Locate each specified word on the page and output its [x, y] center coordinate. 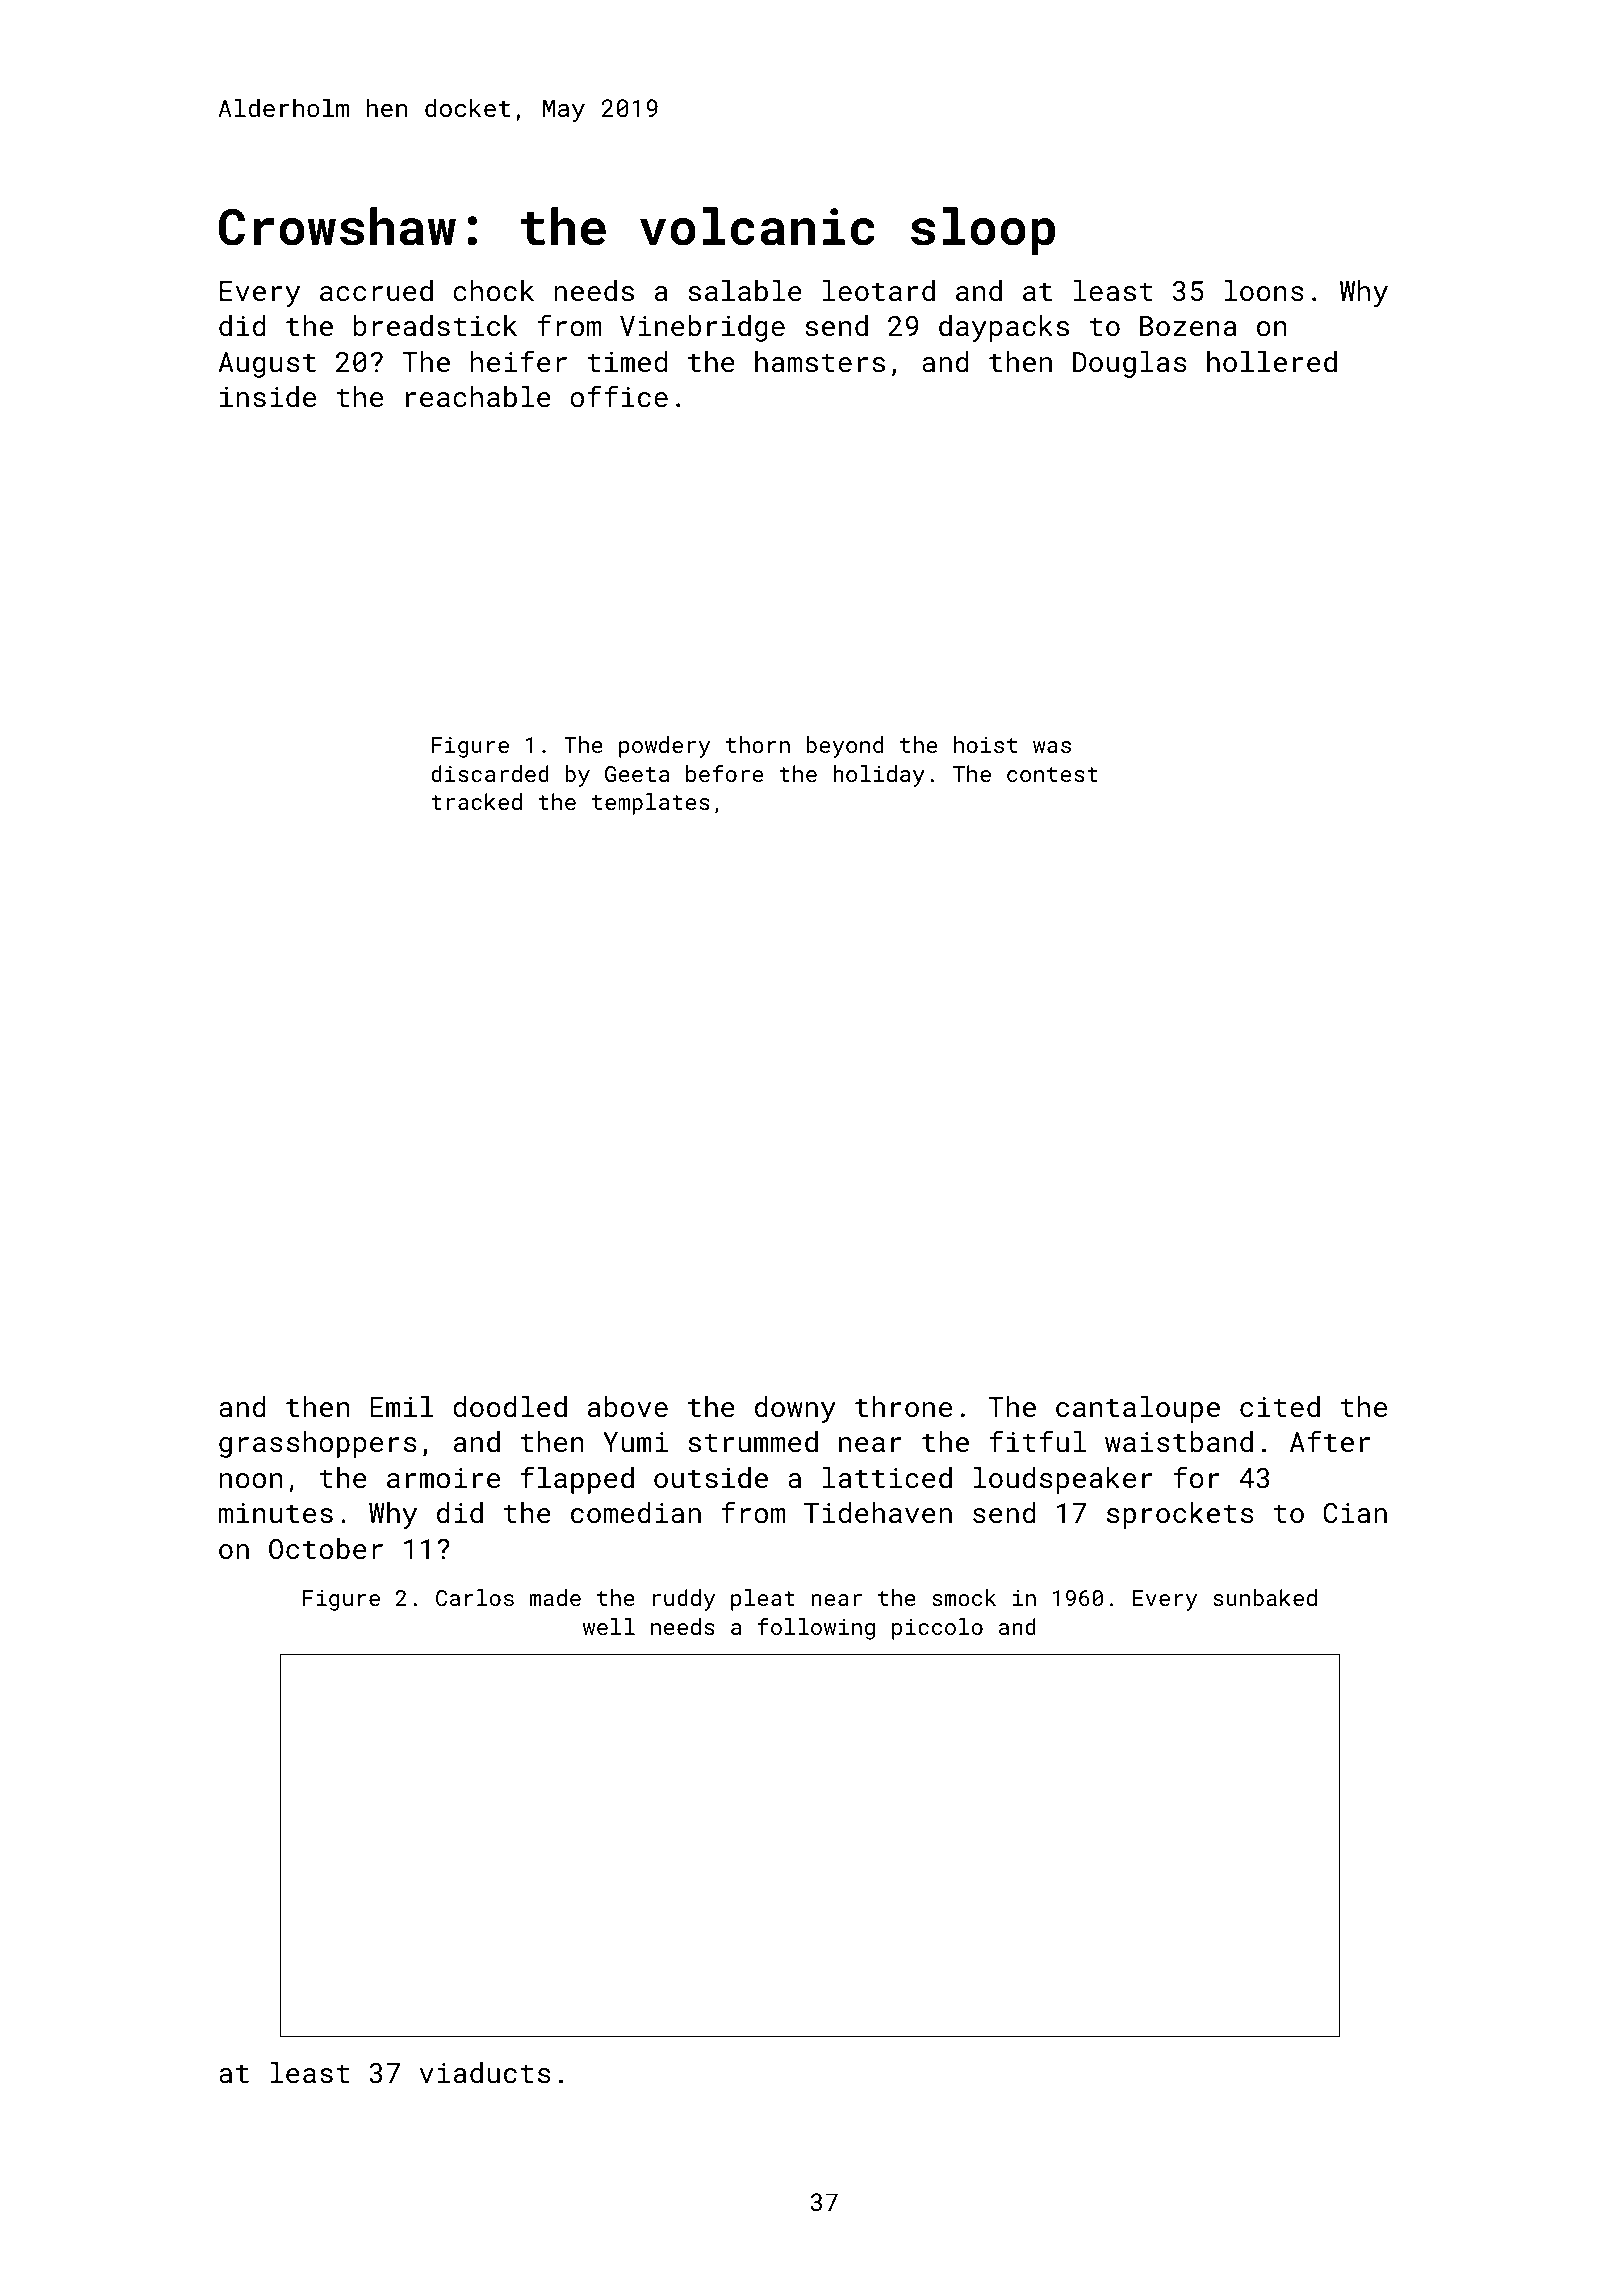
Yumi [635, 1442]
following [816, 1629]
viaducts [485, 2073]
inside [268, 397]
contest [1052, 774]
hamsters [820, 362]
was [1052, 747]
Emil [402, 1406]
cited [1280, 1407]
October [326, 1549]
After [1330, 1441]
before [724, 773]
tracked [476, 801]
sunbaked [1265, 1597]
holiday [879, 776]
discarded [490, 773]
